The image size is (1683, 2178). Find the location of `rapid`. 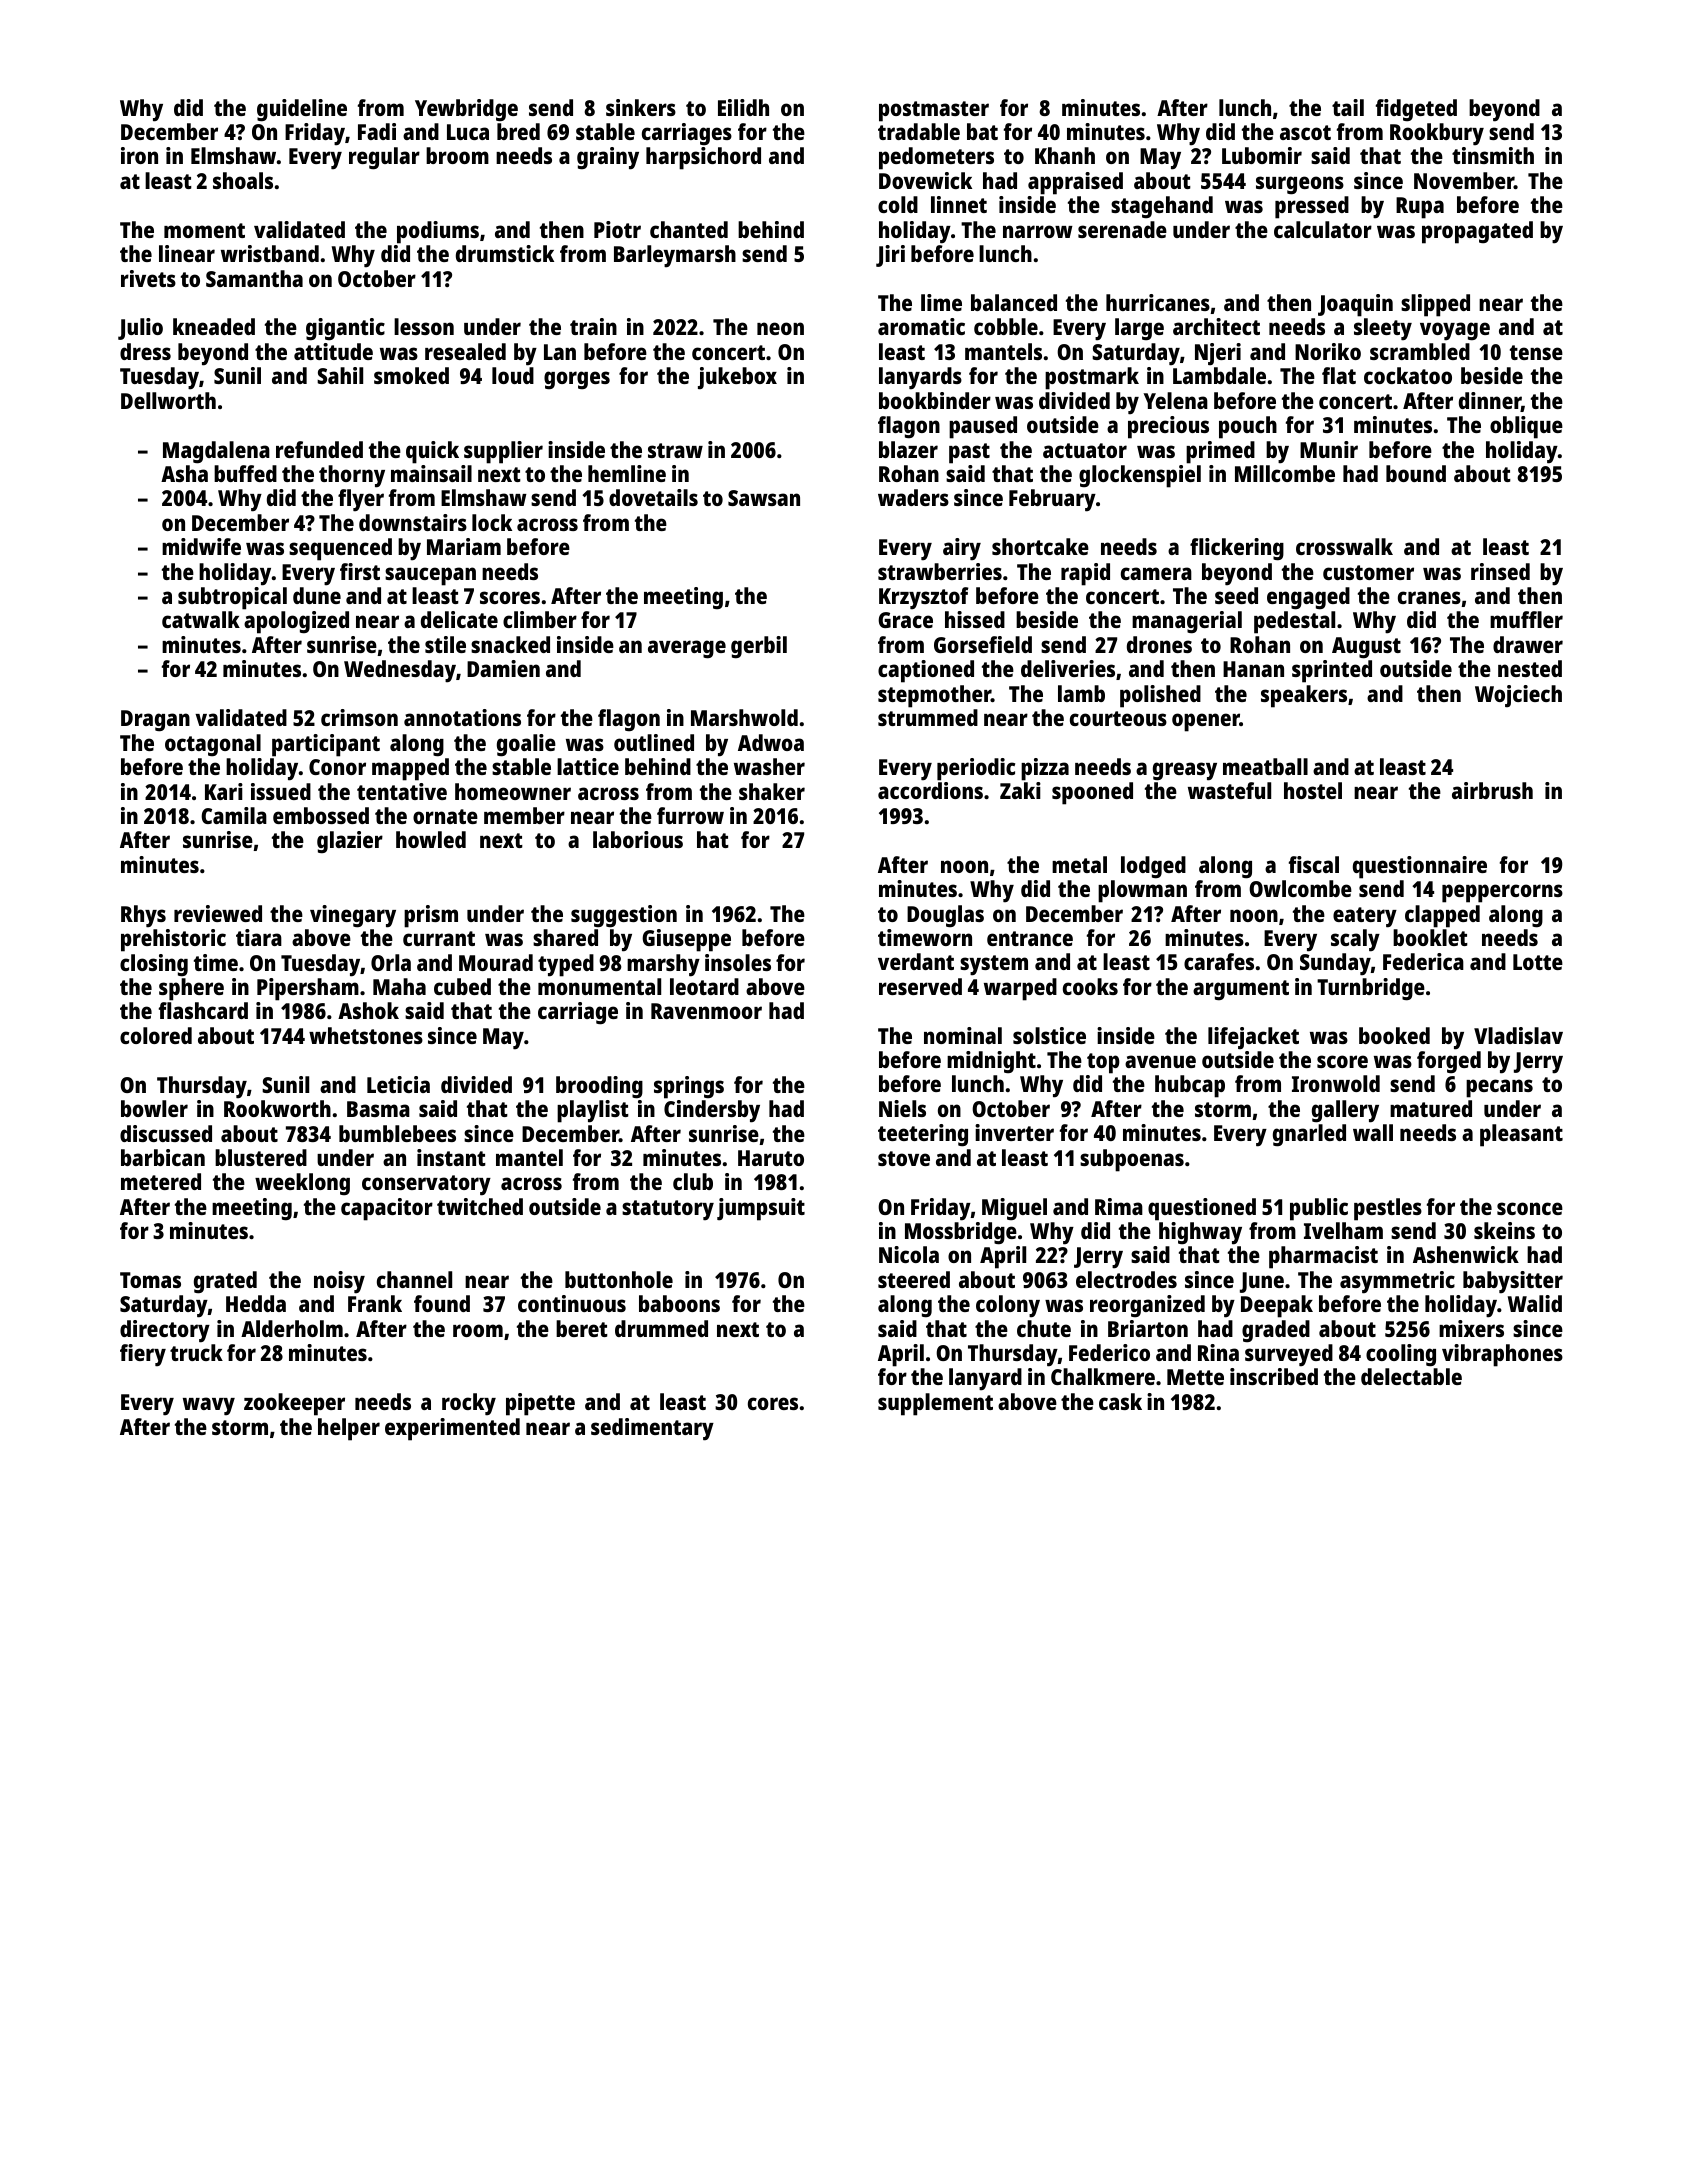

rapid is located at coordinates (1085, 574).
